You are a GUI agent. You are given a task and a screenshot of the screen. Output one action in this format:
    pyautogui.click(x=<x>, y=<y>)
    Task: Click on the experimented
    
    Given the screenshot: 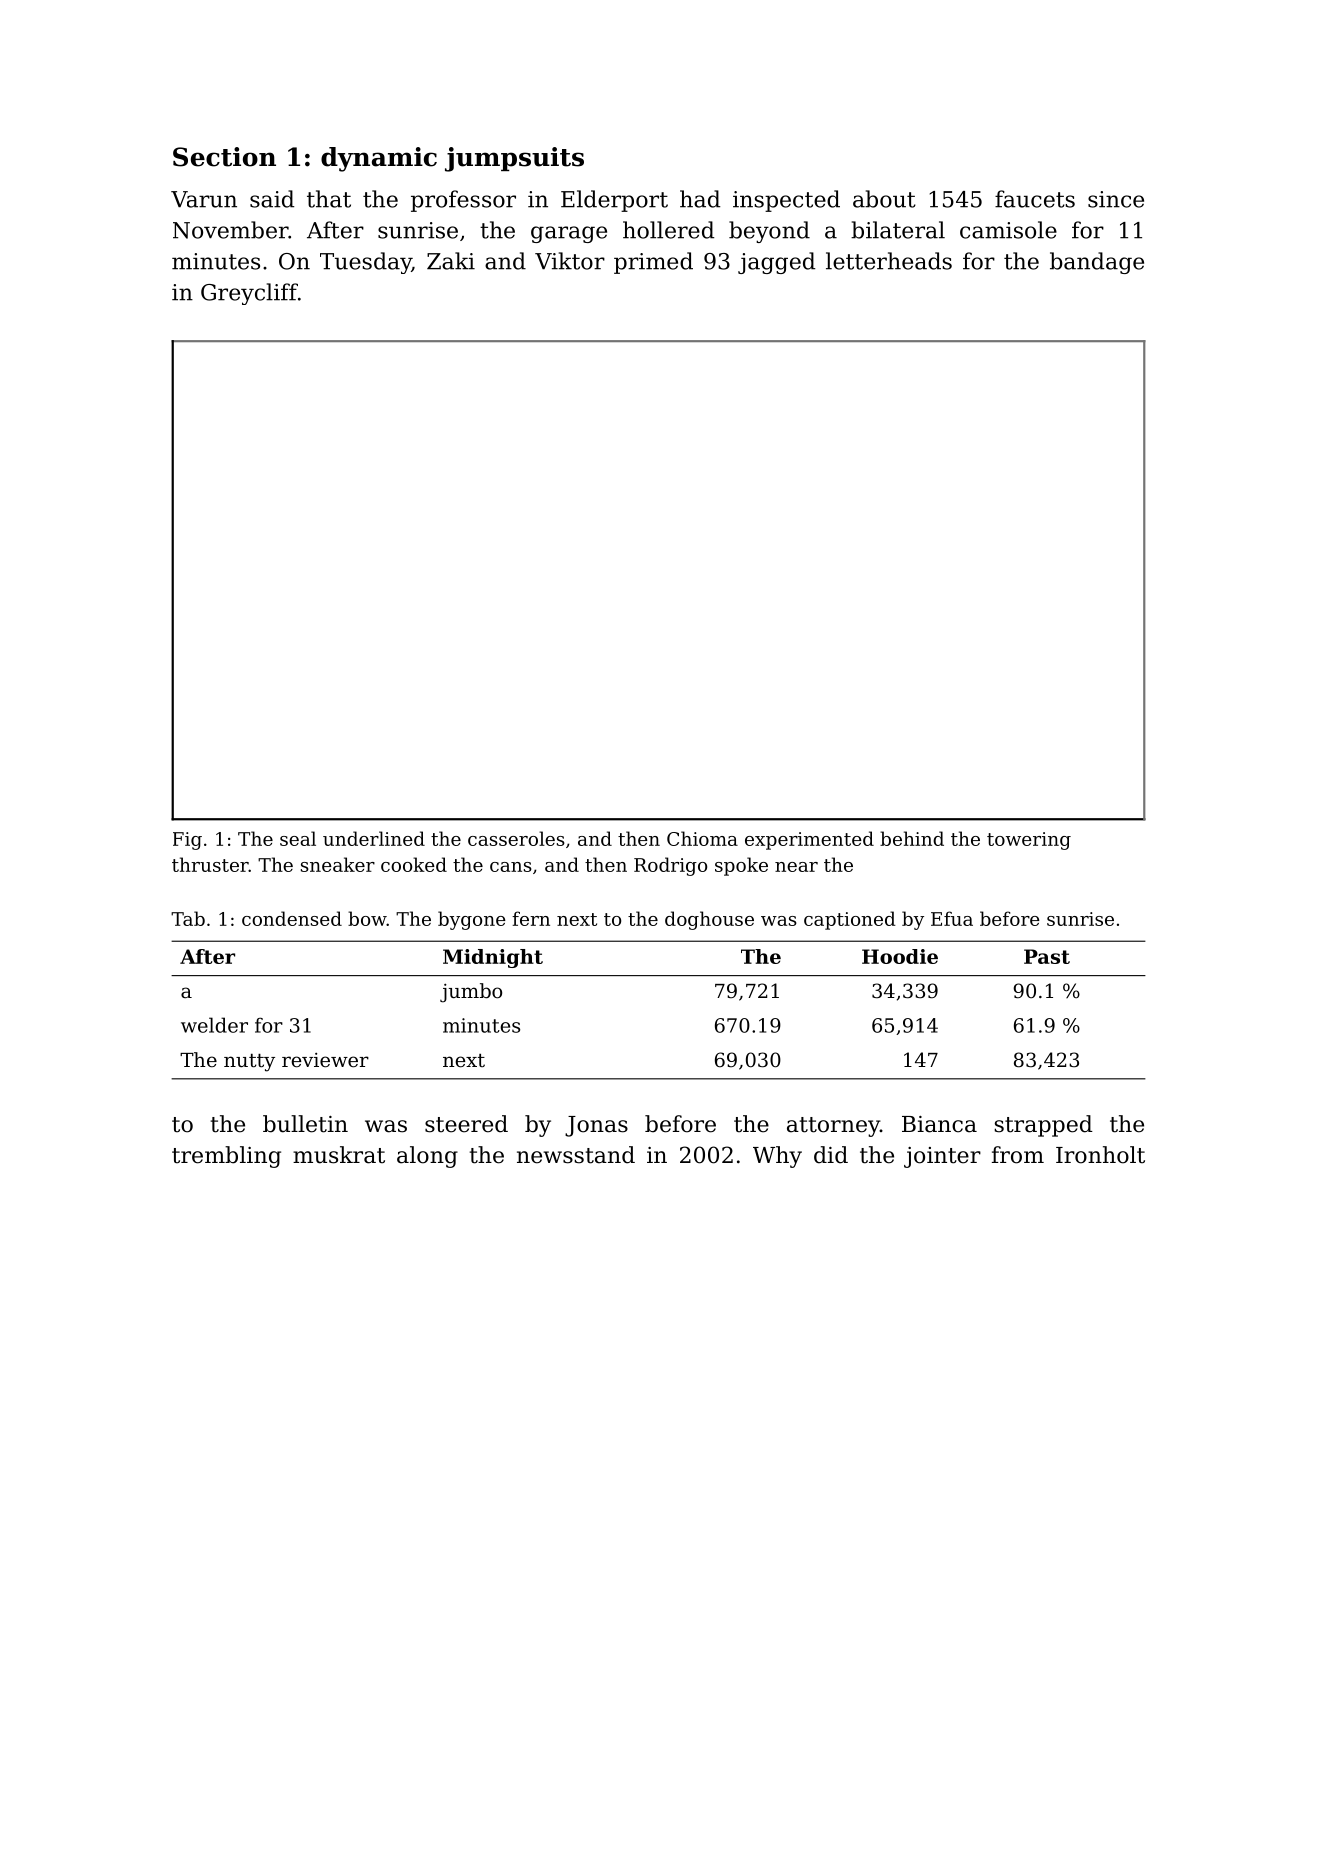 What is the action you would take?
    pyautogui.click(x=809, y=840)
